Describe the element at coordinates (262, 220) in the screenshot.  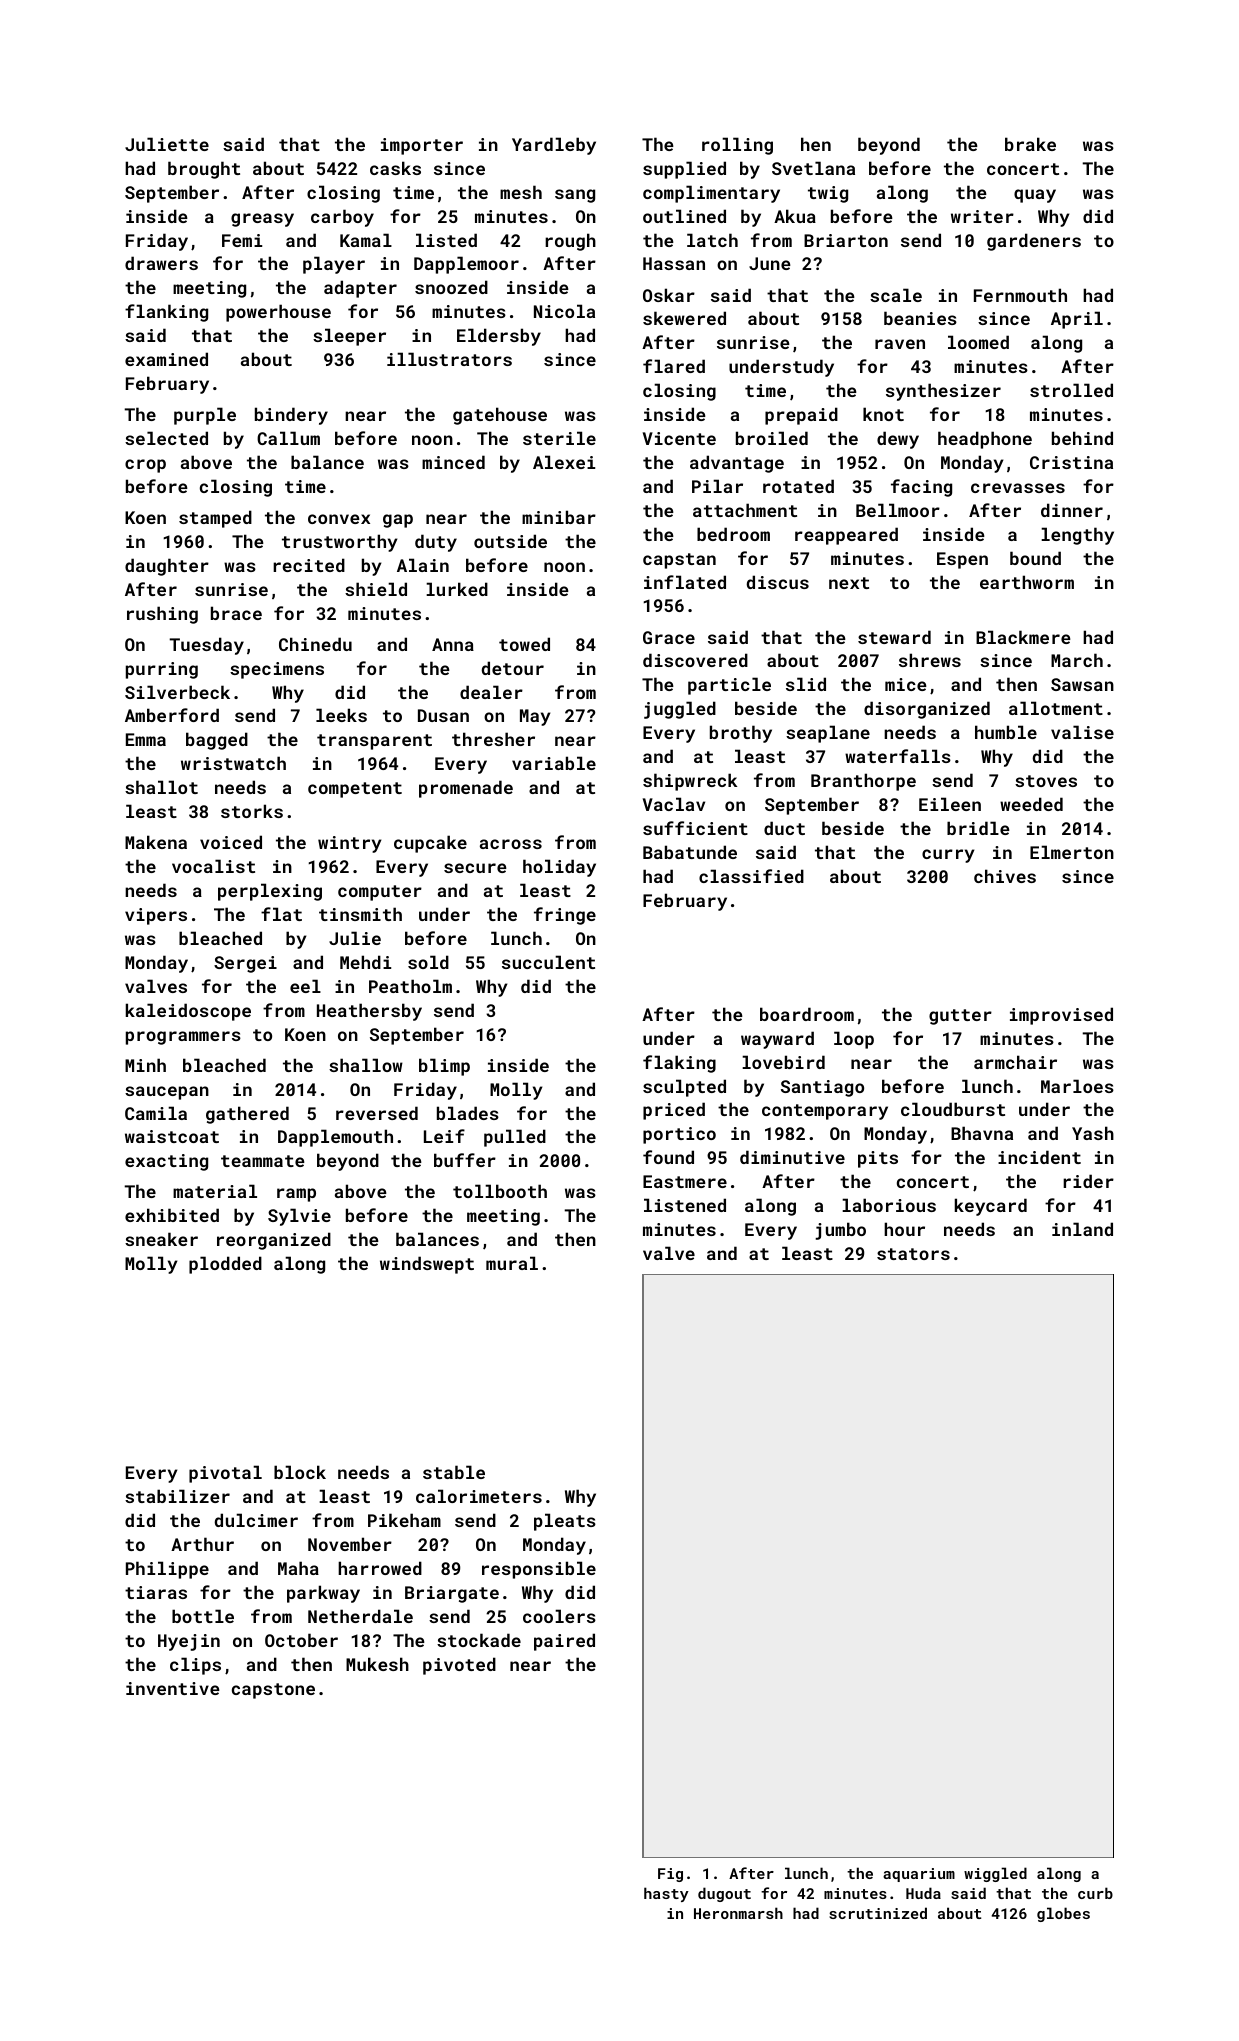
I see `greasy` at that location.
